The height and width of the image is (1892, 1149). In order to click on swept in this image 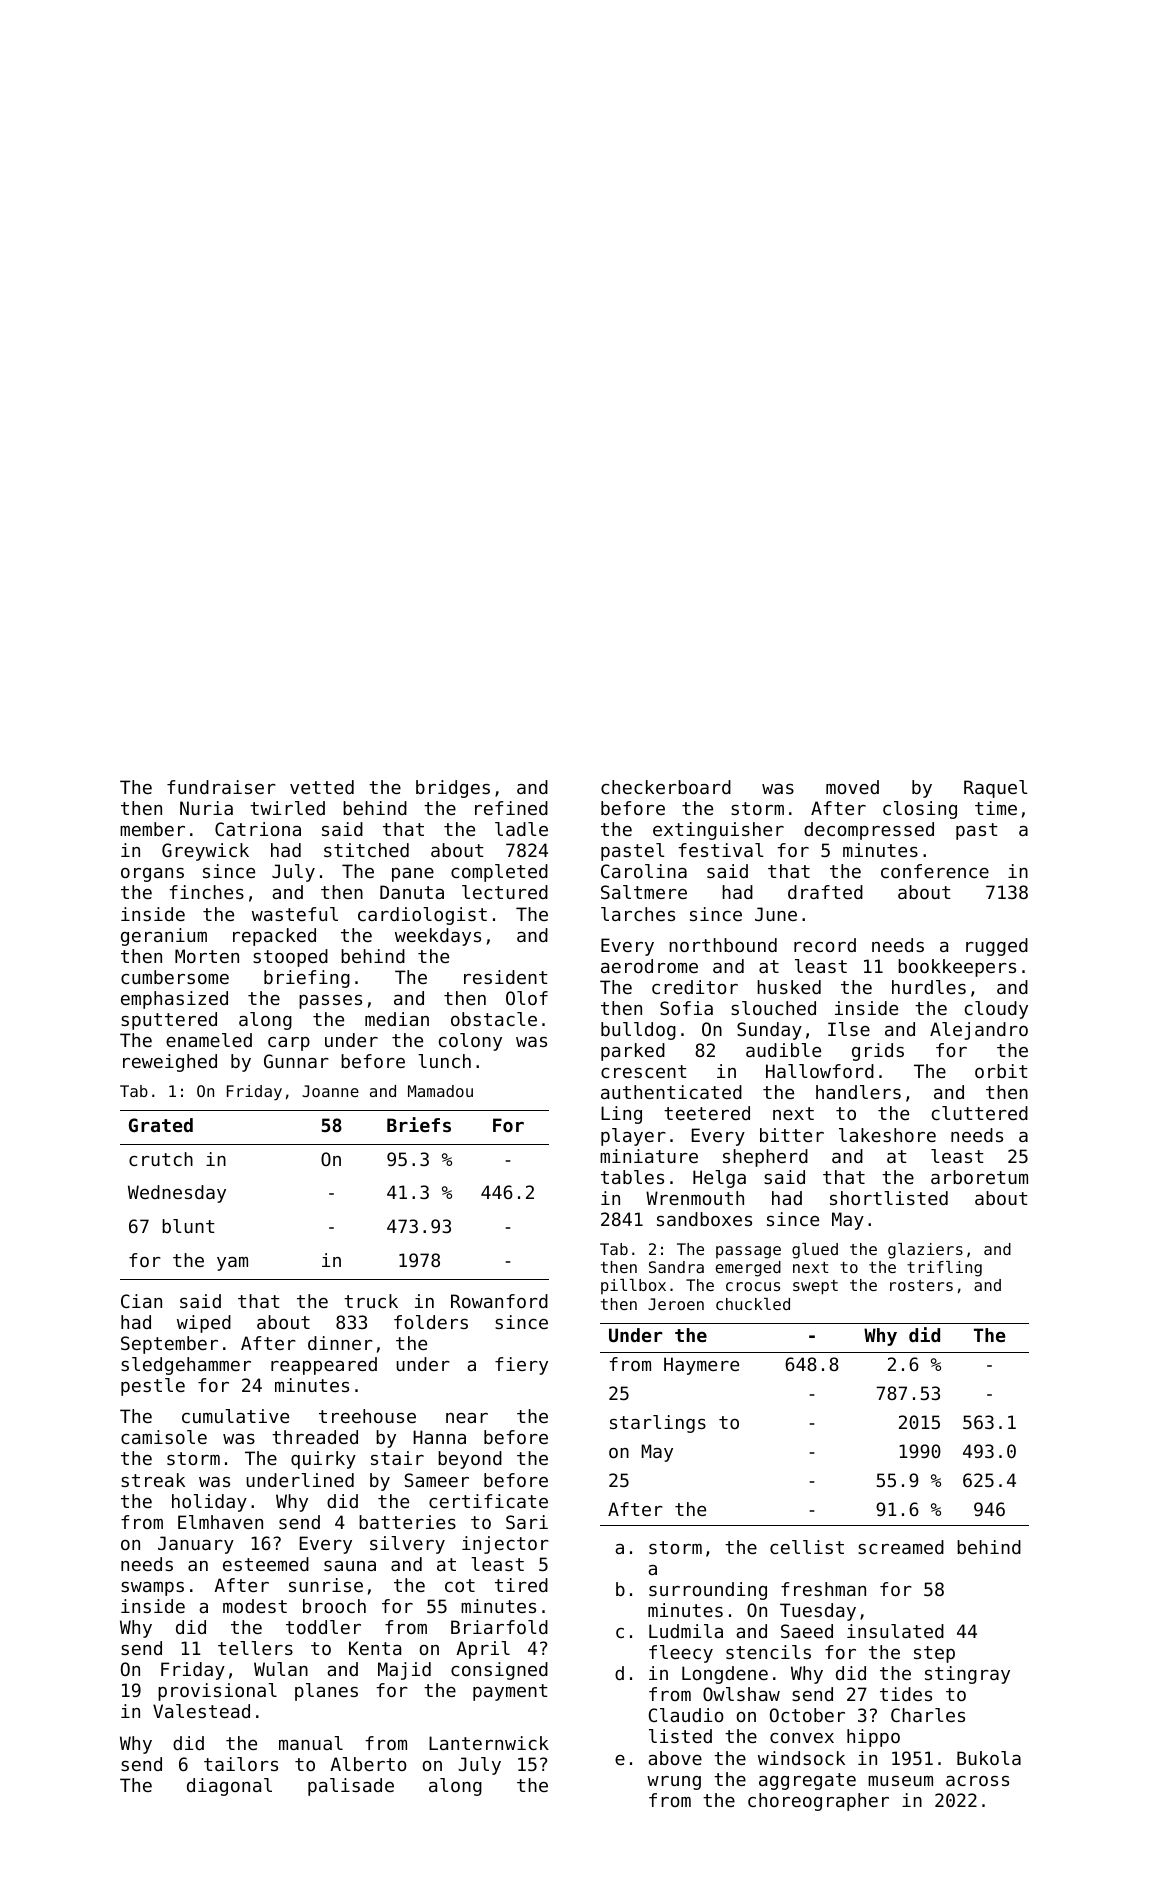, I will do `click(815, 1287)`.
